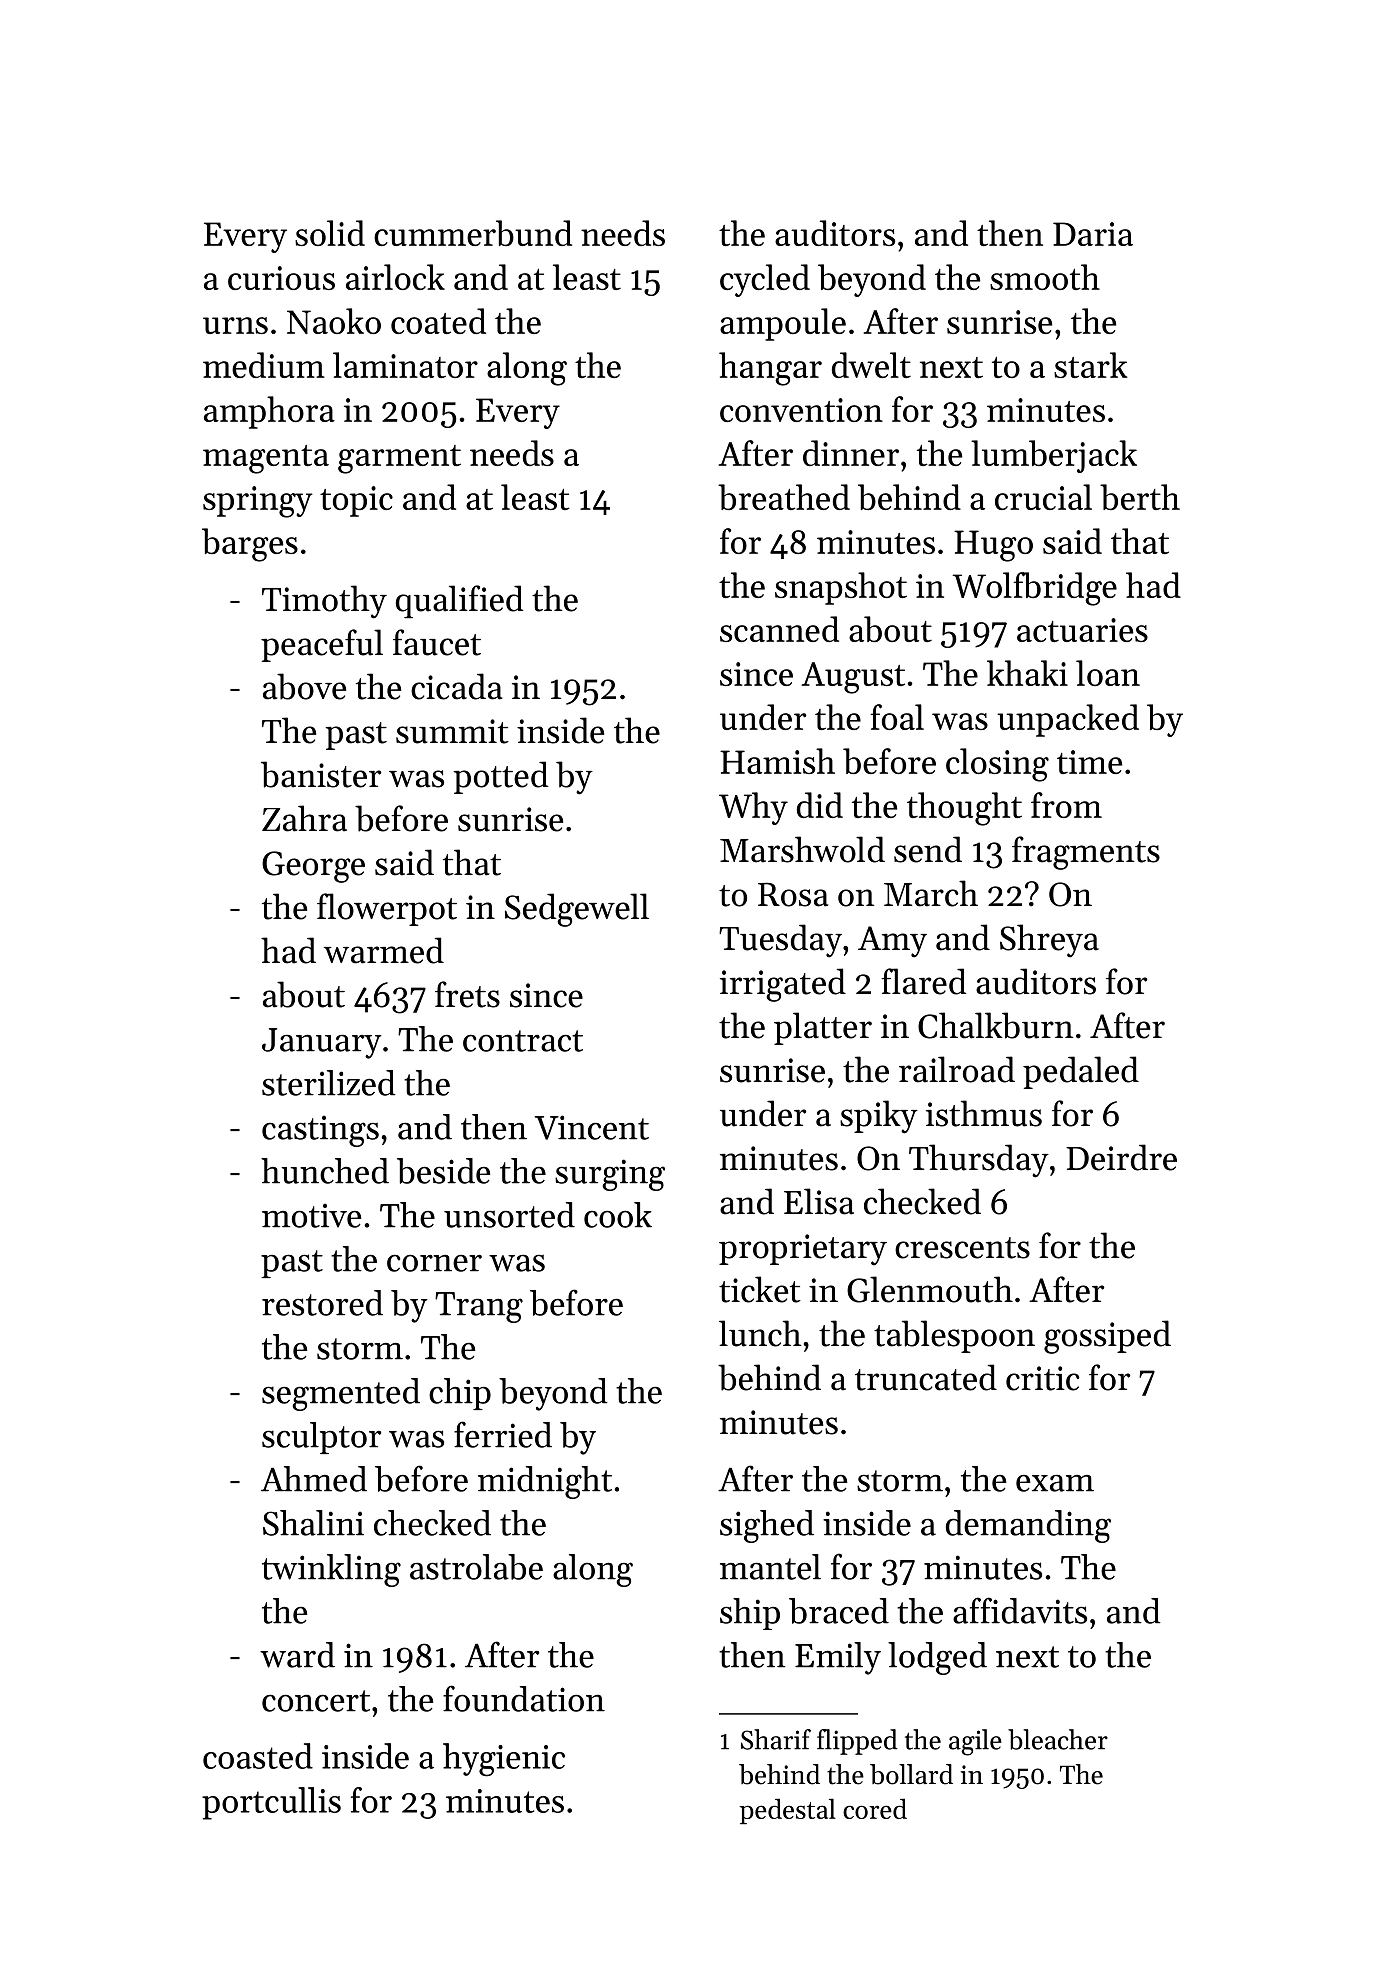 The image size is (1386, 1969). What do you see at coordinates (1140, 497) in the image?
I see `berth` at bounding box center [1140, 497].
